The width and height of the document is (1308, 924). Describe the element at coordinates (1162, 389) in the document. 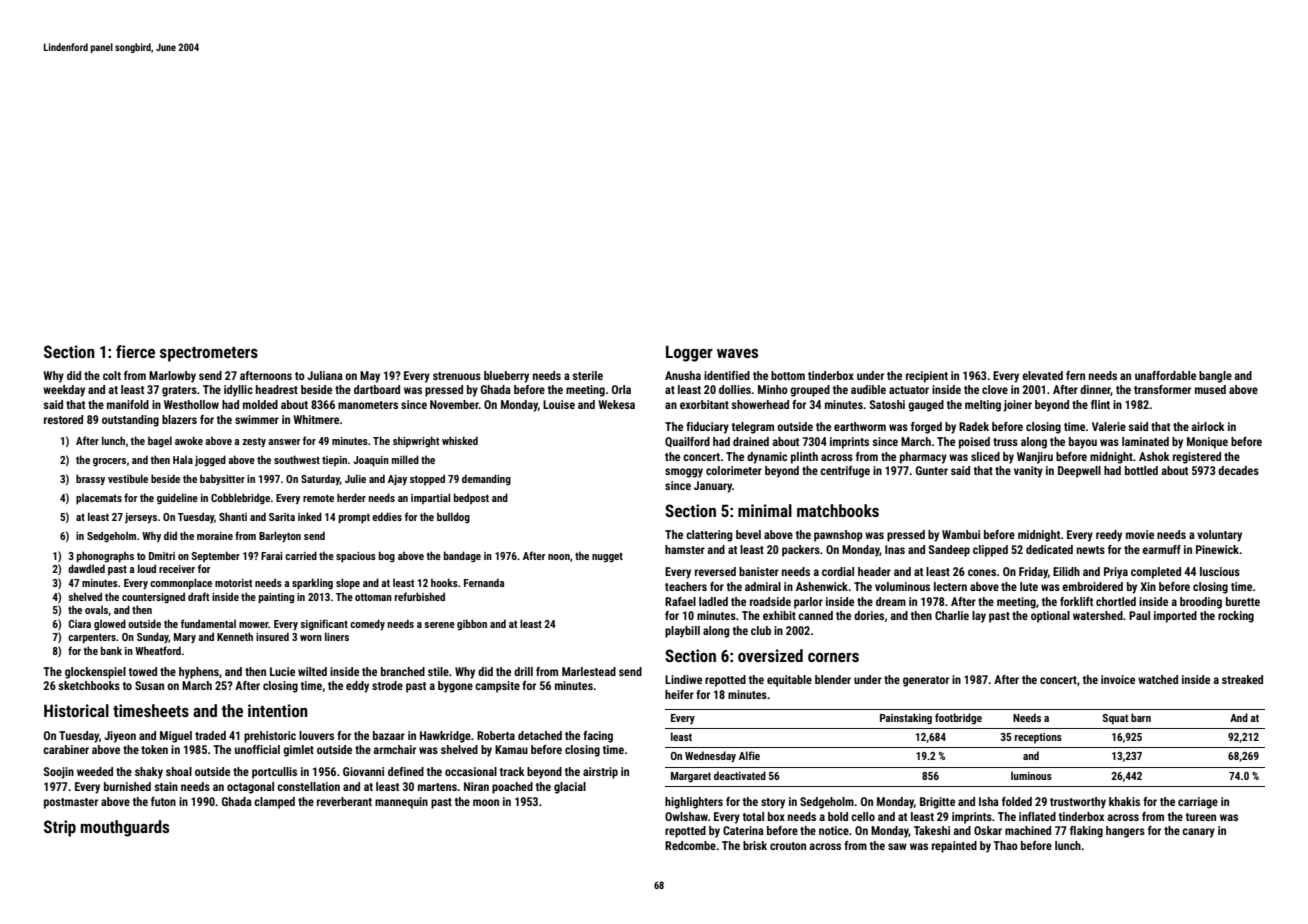

I see `transformer` at that location.
